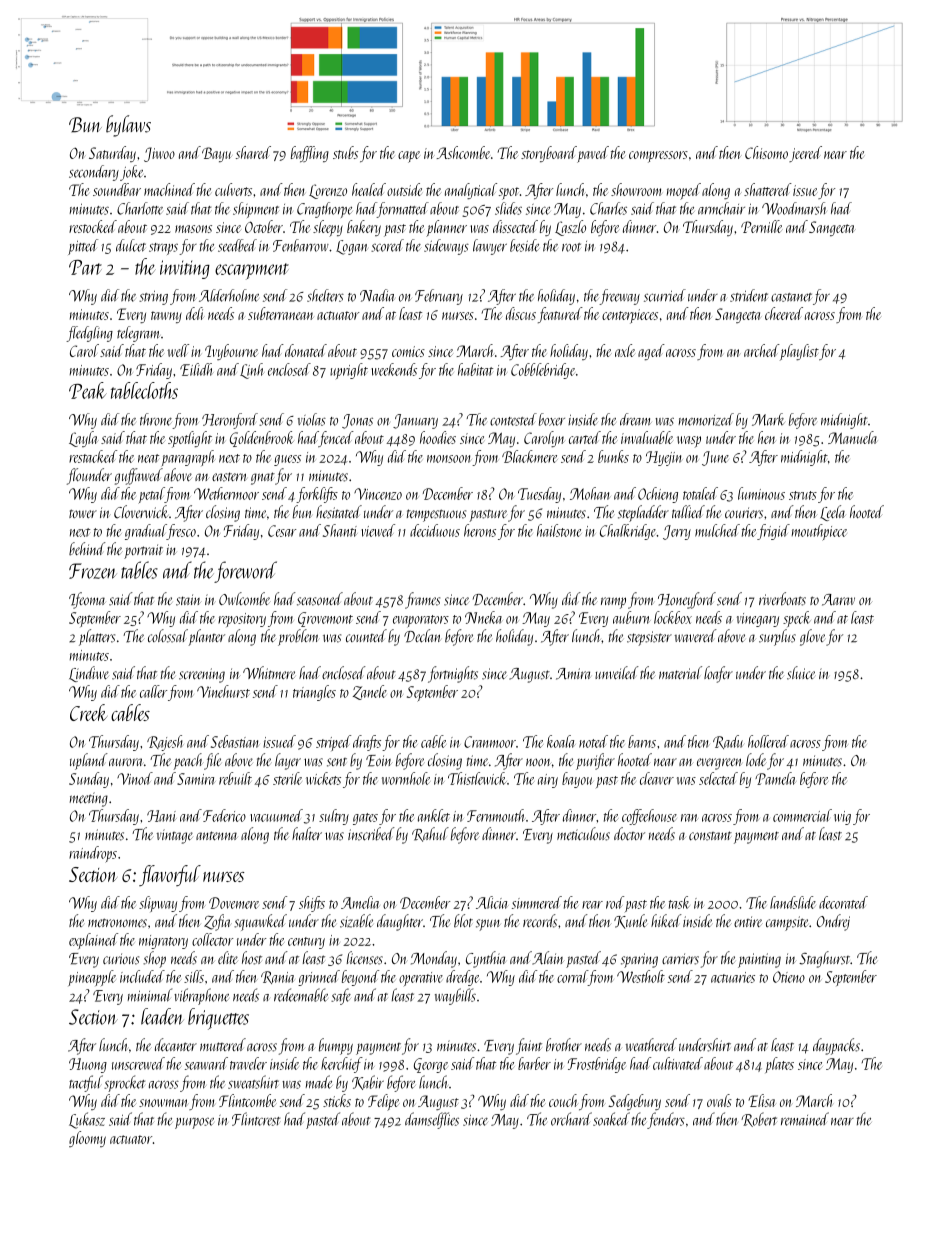  Describe the element at coordinates (852, 437) in the screenshot. I see `Manuela` at that location.
